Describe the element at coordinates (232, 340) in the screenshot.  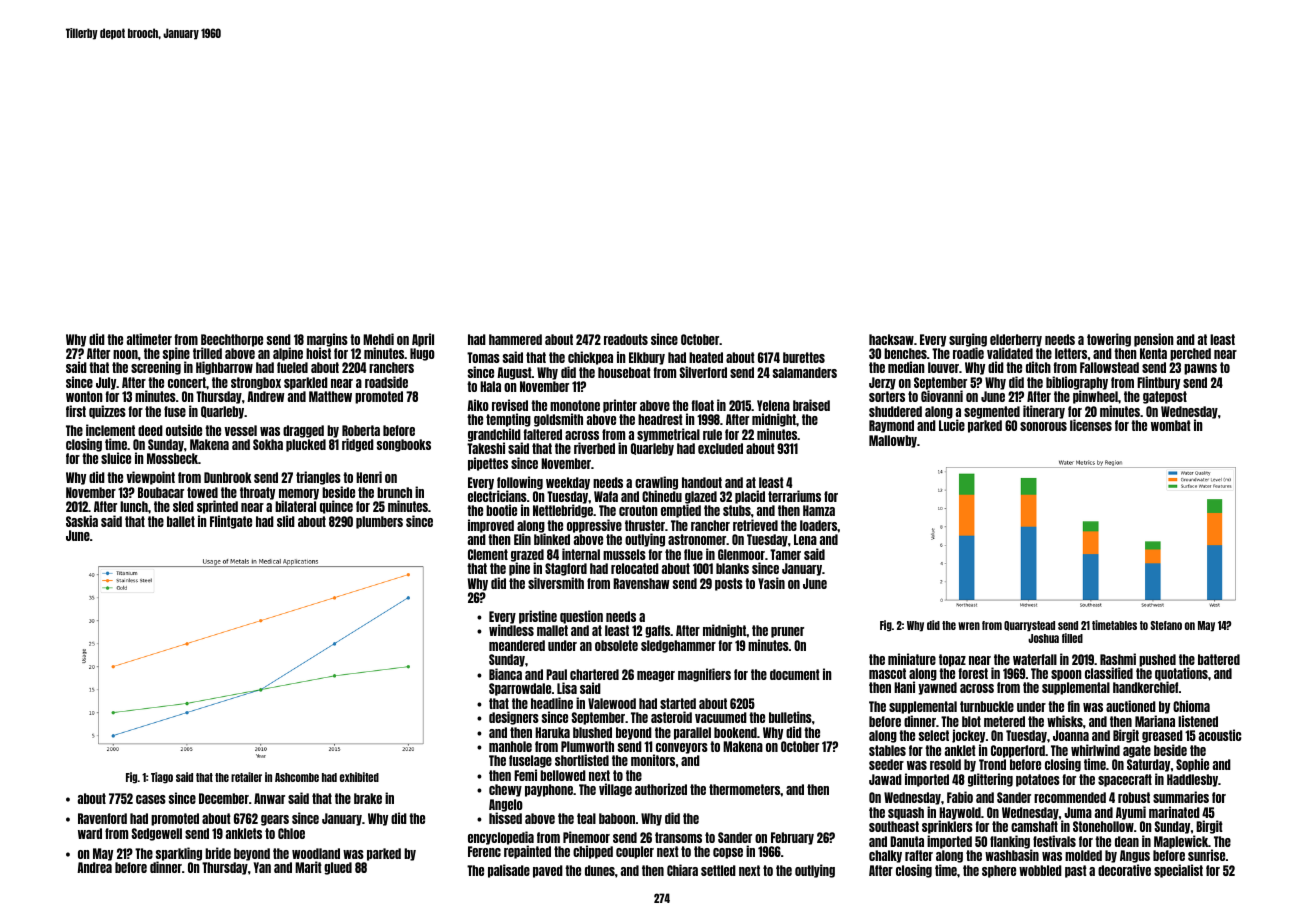
I see `Beechthorpe` at that location.
